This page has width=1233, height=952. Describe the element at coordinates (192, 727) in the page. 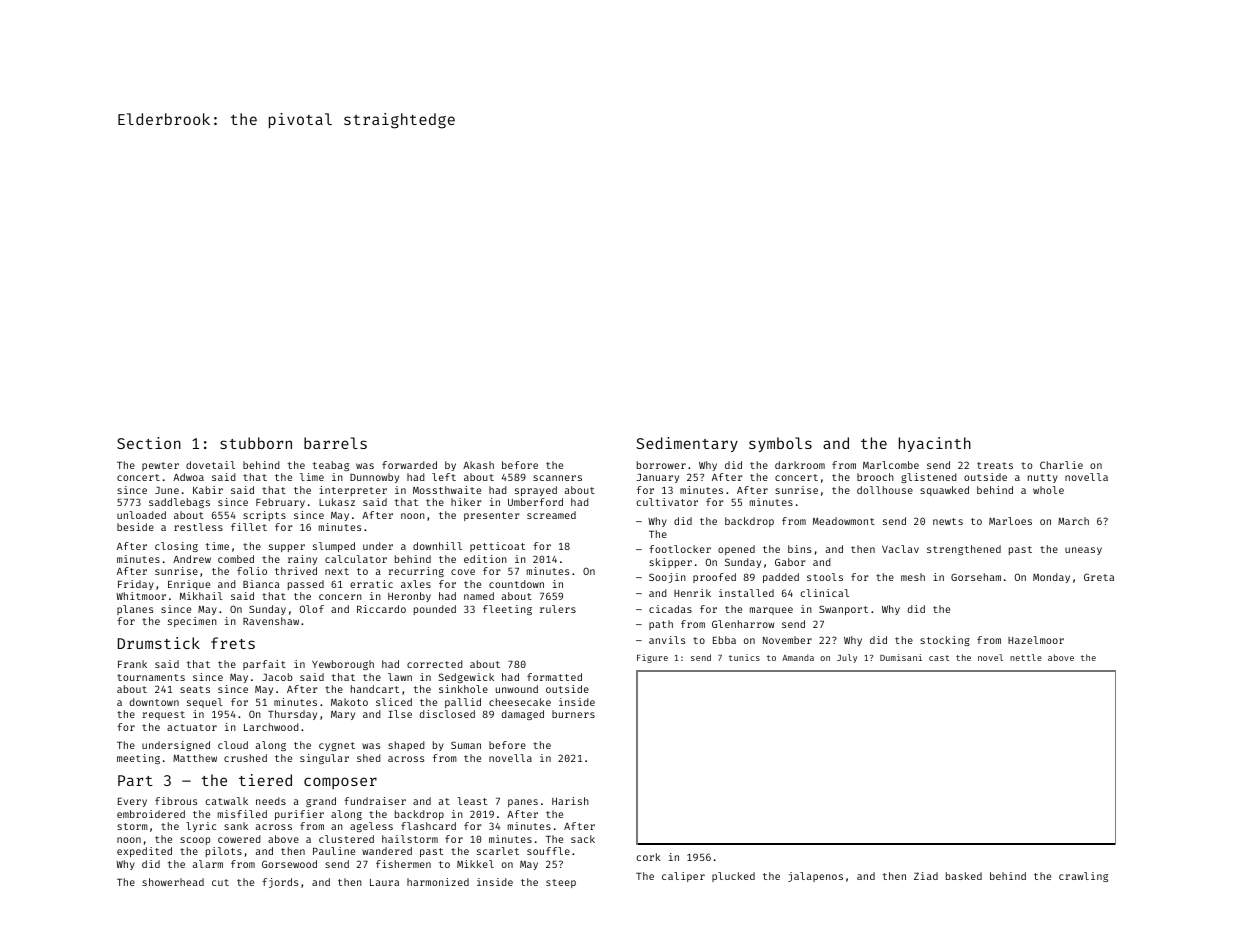

I see `actuator` at that location.
